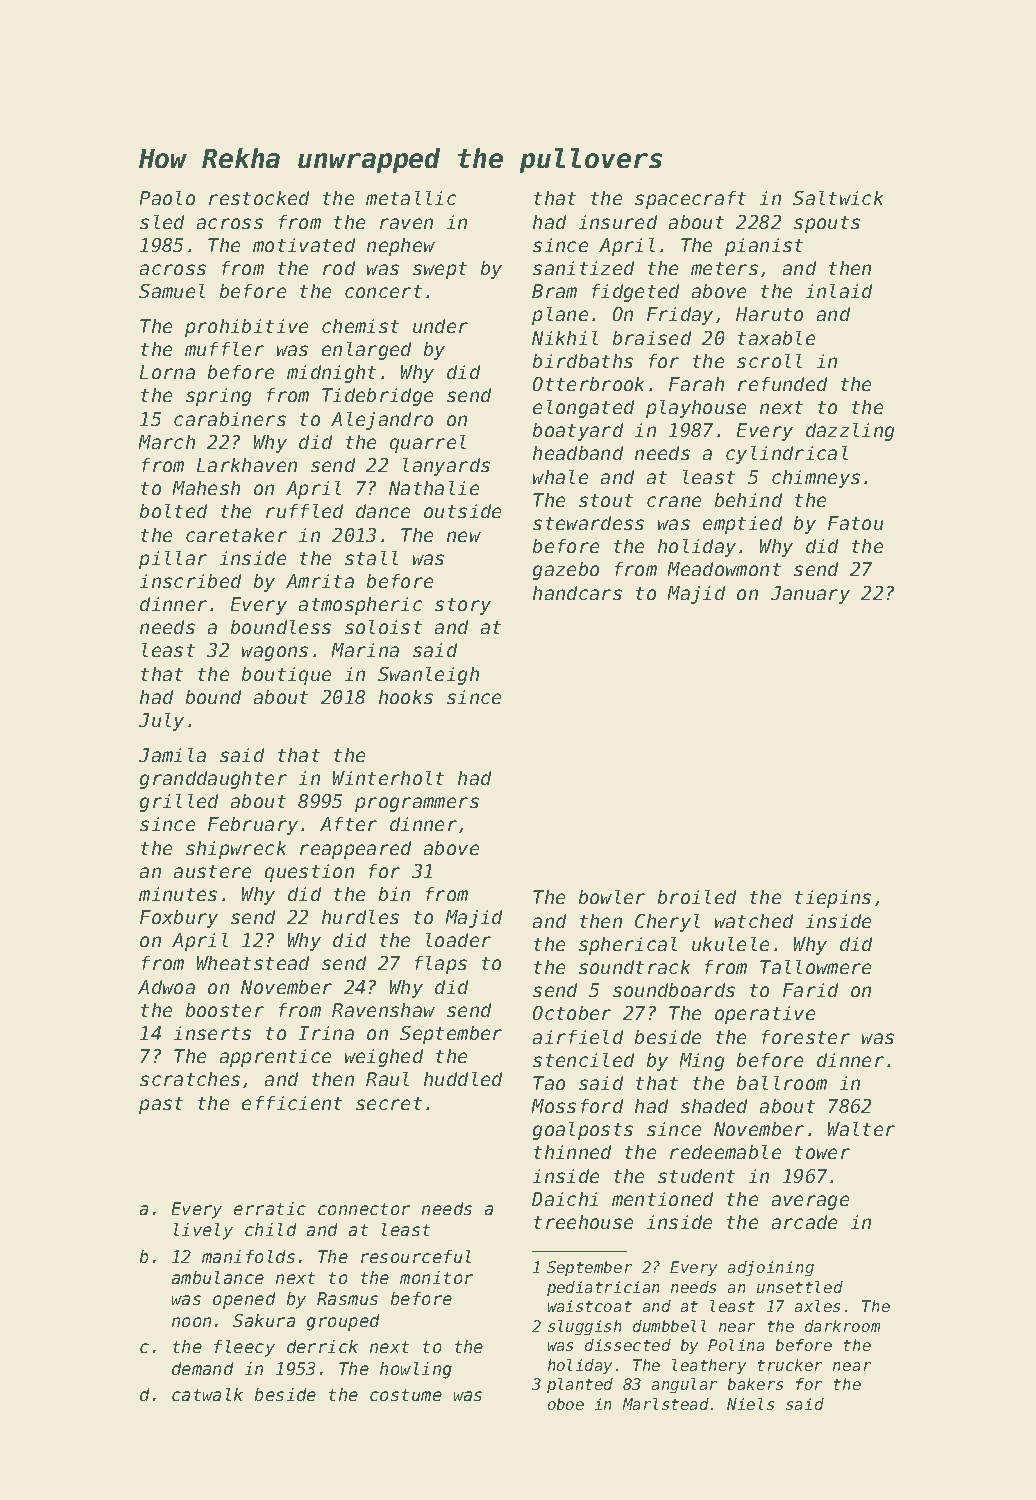 The width and height of the document is (1036, 1500). What do you see at coordinates (839, 291) in the document?
I see `inlaid` at bounding box center [839, 291].
